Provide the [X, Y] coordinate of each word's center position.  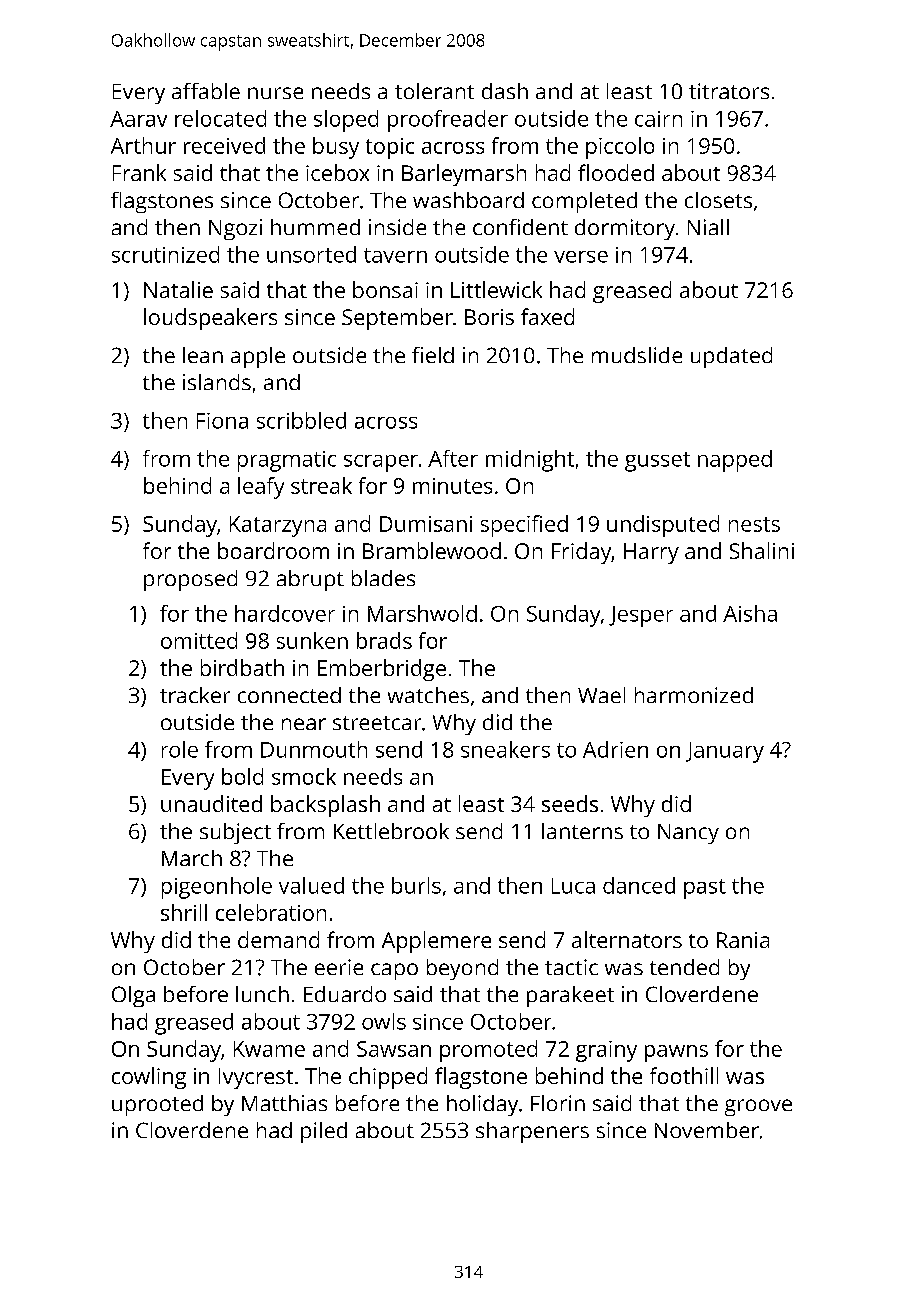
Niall [708, 227]
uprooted [157, 1105]
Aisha [750, 613]
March [192, 858]
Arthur [143, 145]
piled [324, 1132]
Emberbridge [382, 670]
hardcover [285, 613]
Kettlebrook [391, 831]
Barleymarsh [464, 175]
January [725, 752]
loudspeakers [210, 319]
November [707, 1130]
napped [735, 461]
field [433, 355]
